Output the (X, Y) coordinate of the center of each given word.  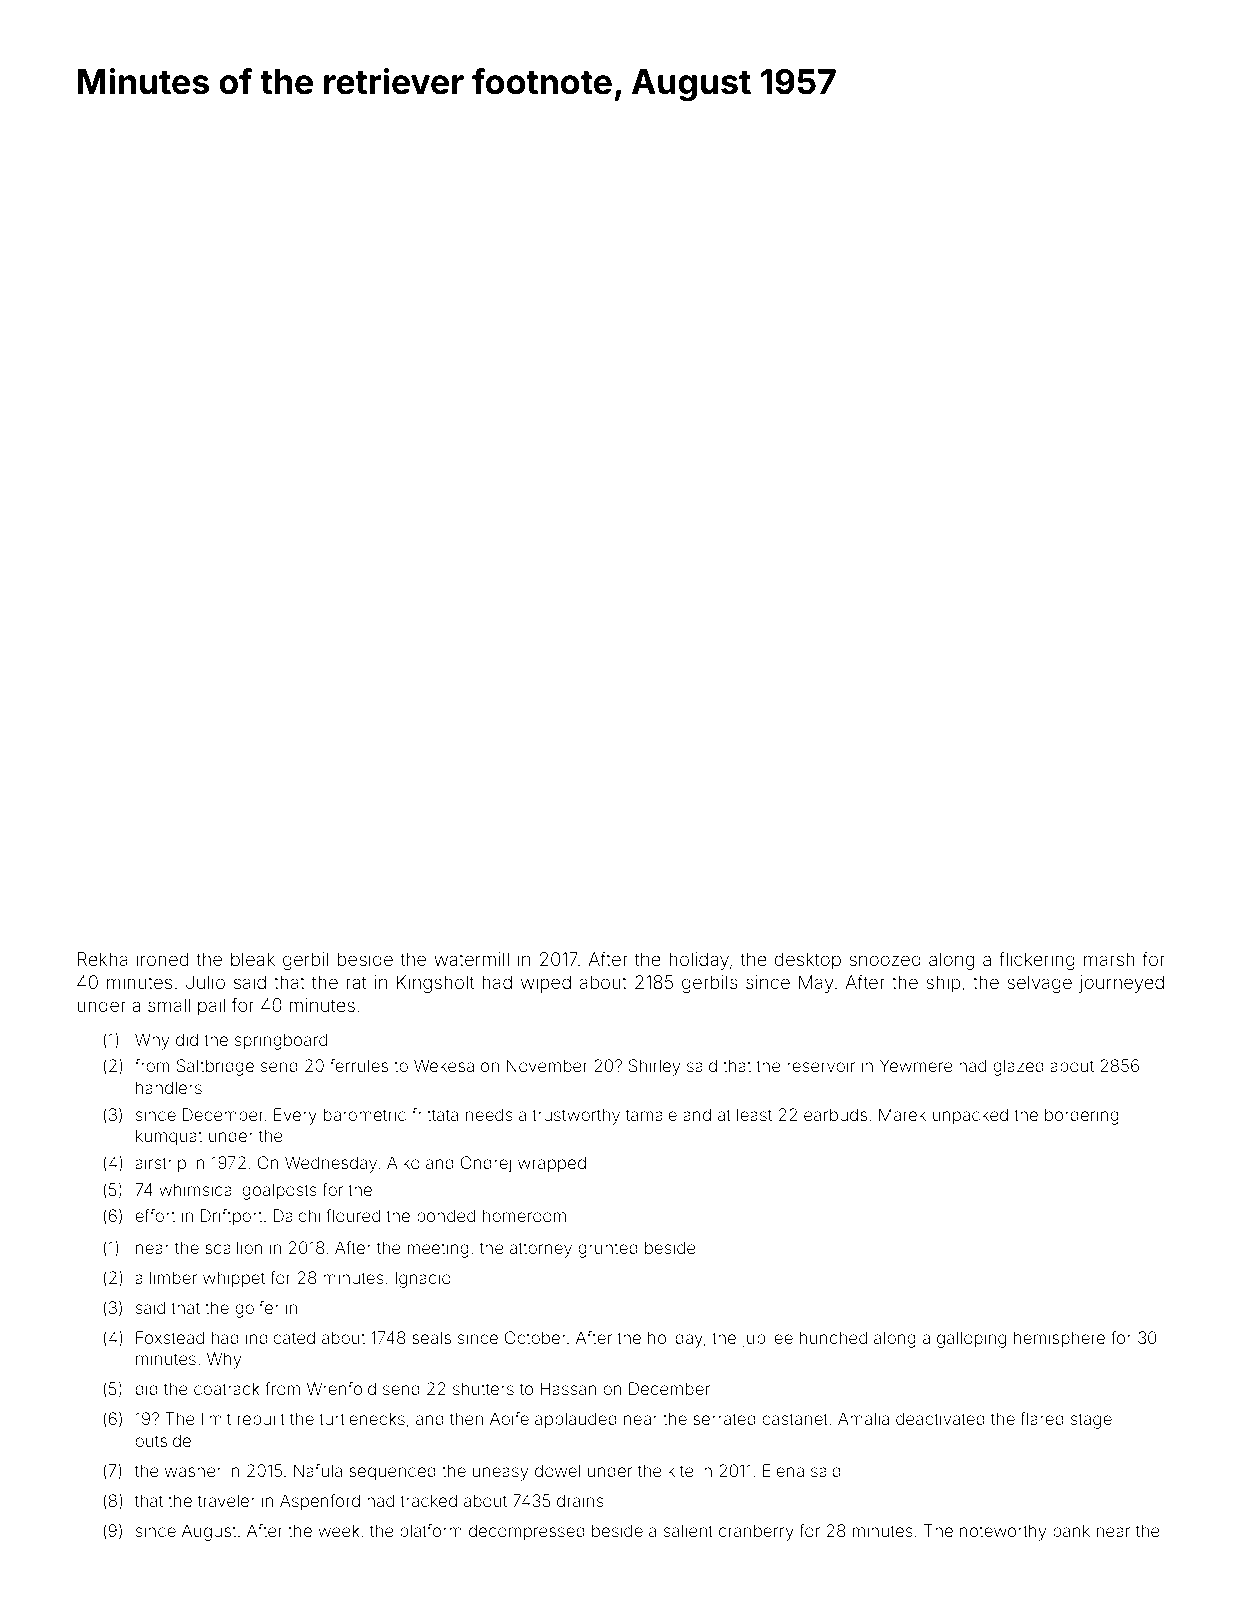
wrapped (552, 1164)
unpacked (970, 1116)
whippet (234, 1279)
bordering (1082, 1116)
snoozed (885, 959)
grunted (608, 1249)
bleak (253, 959)
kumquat (169, 1137)
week (339, 1530)
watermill (471, 959)
